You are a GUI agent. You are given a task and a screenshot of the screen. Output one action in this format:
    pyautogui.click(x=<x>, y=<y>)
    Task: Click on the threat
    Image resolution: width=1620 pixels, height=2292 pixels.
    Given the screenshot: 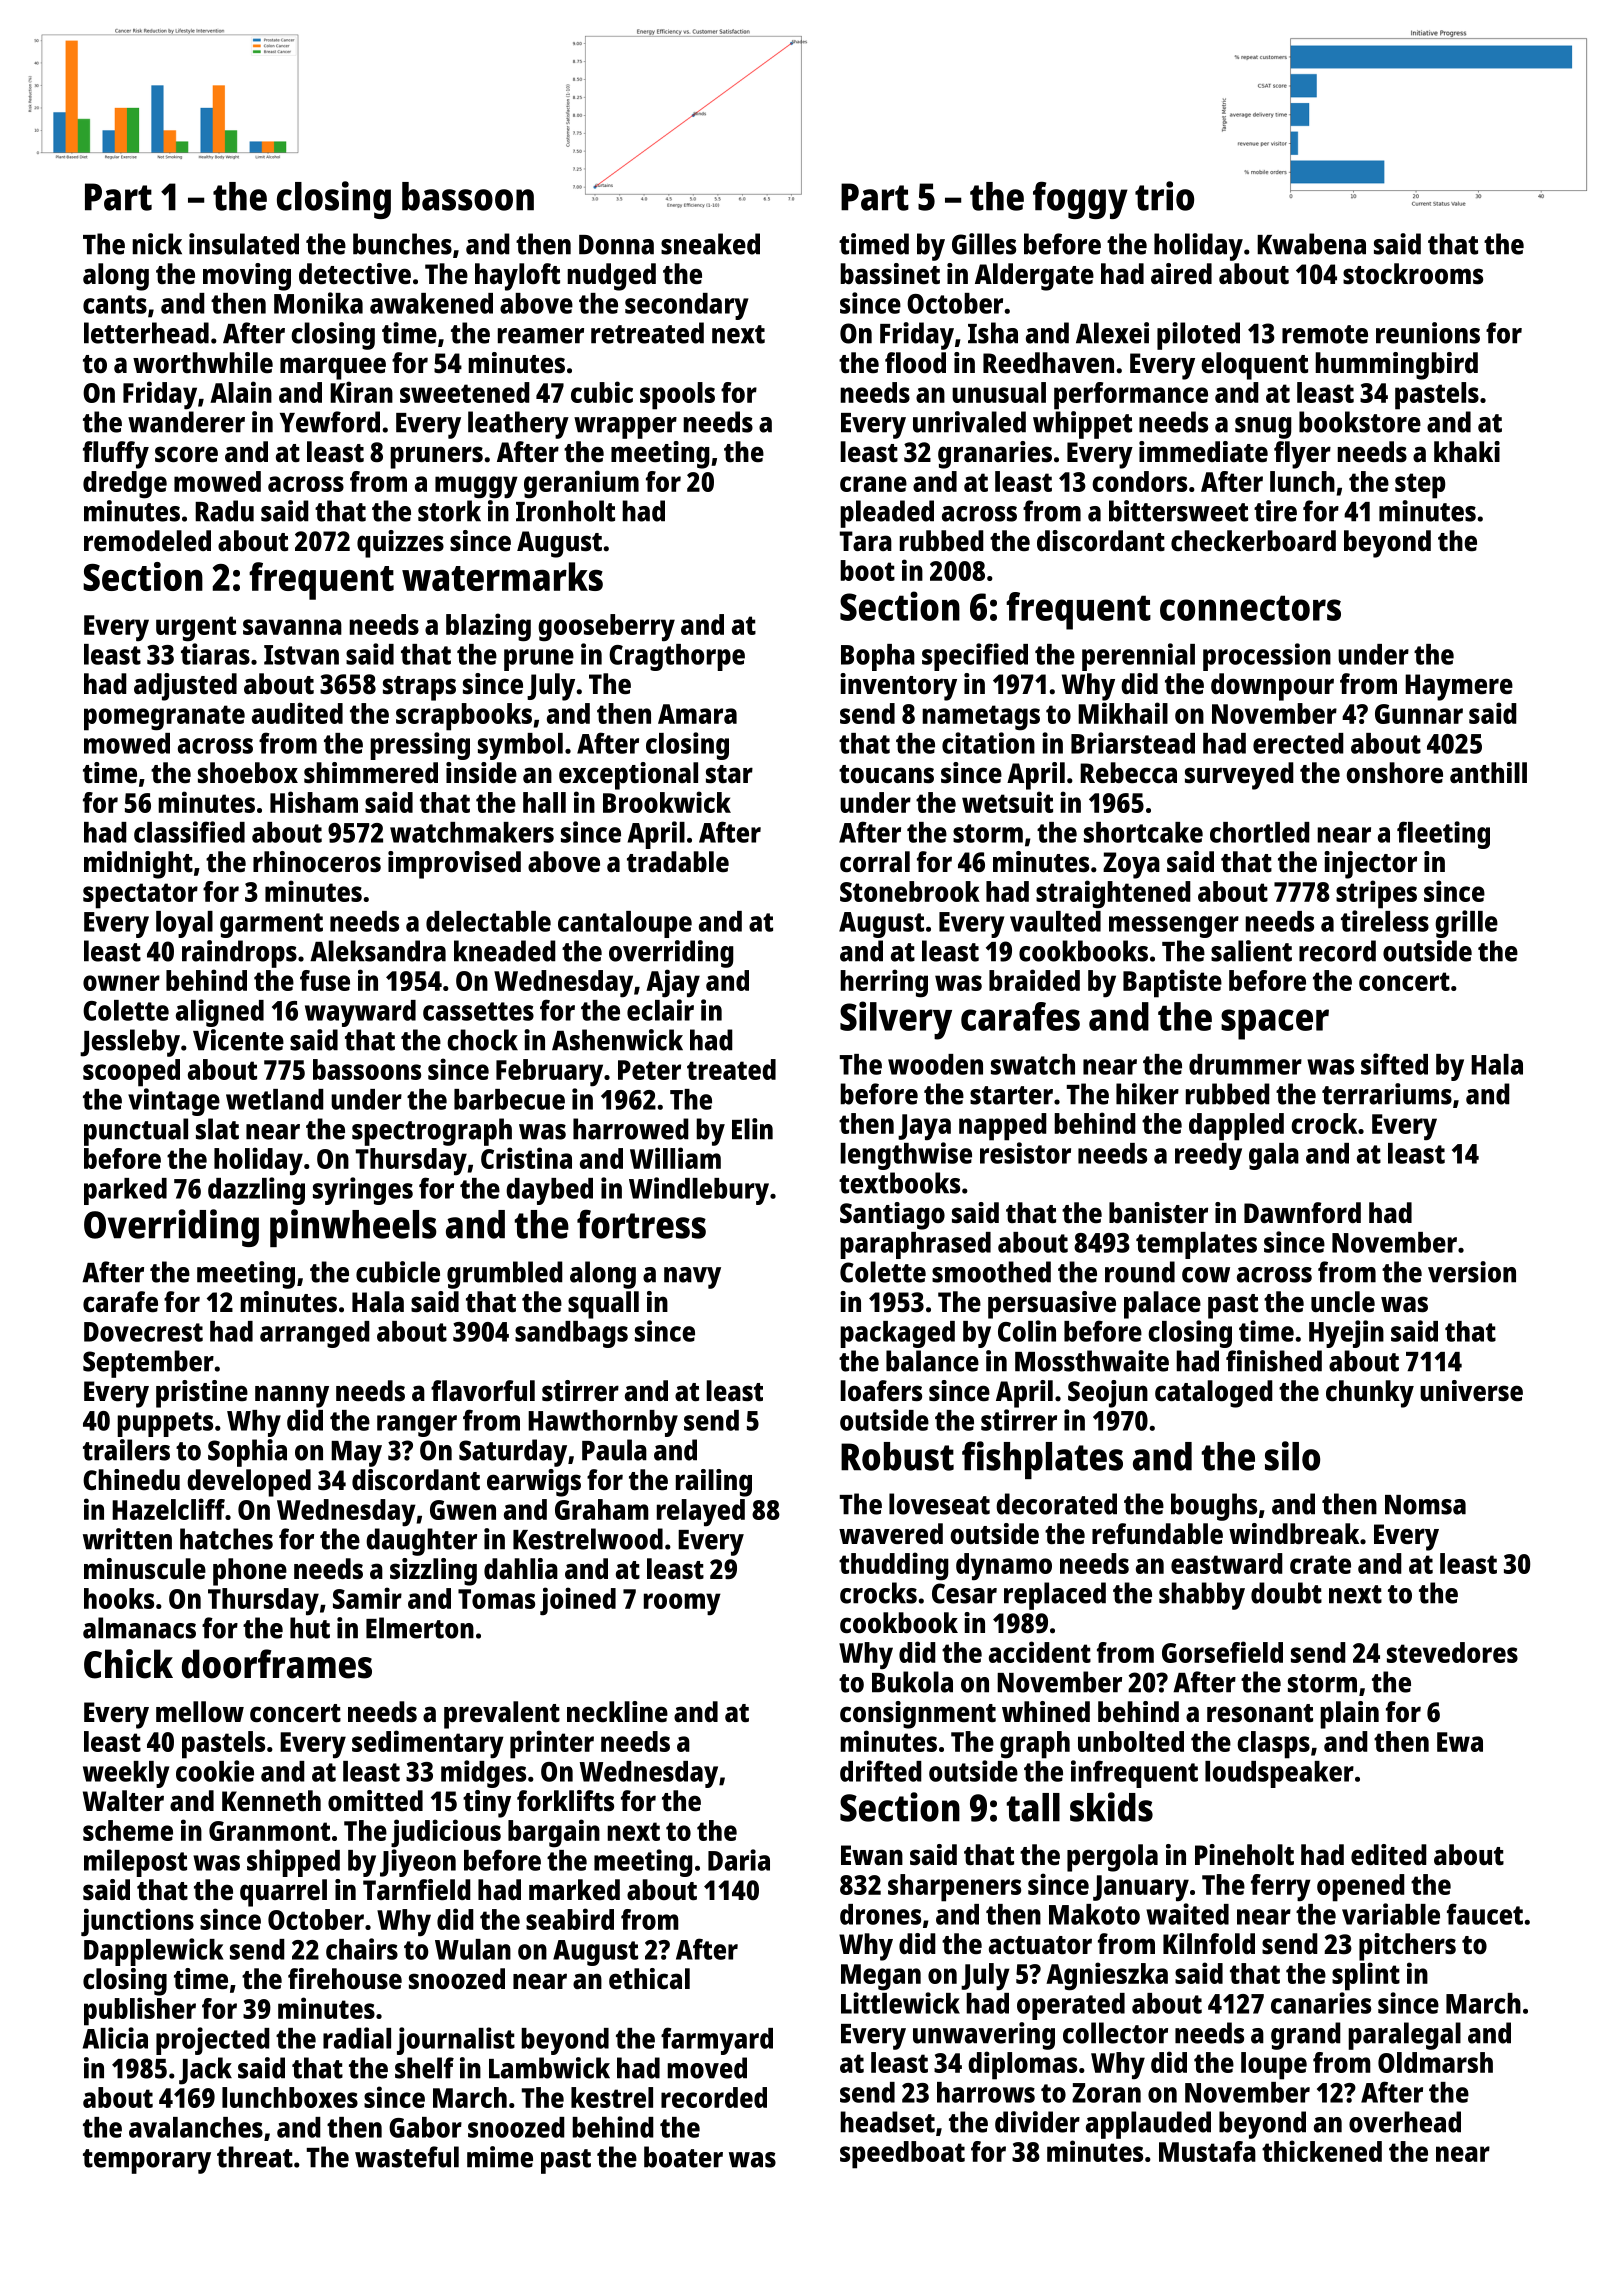 What is the action you would take?
    pyautogui.click(x=255, y=2157)
